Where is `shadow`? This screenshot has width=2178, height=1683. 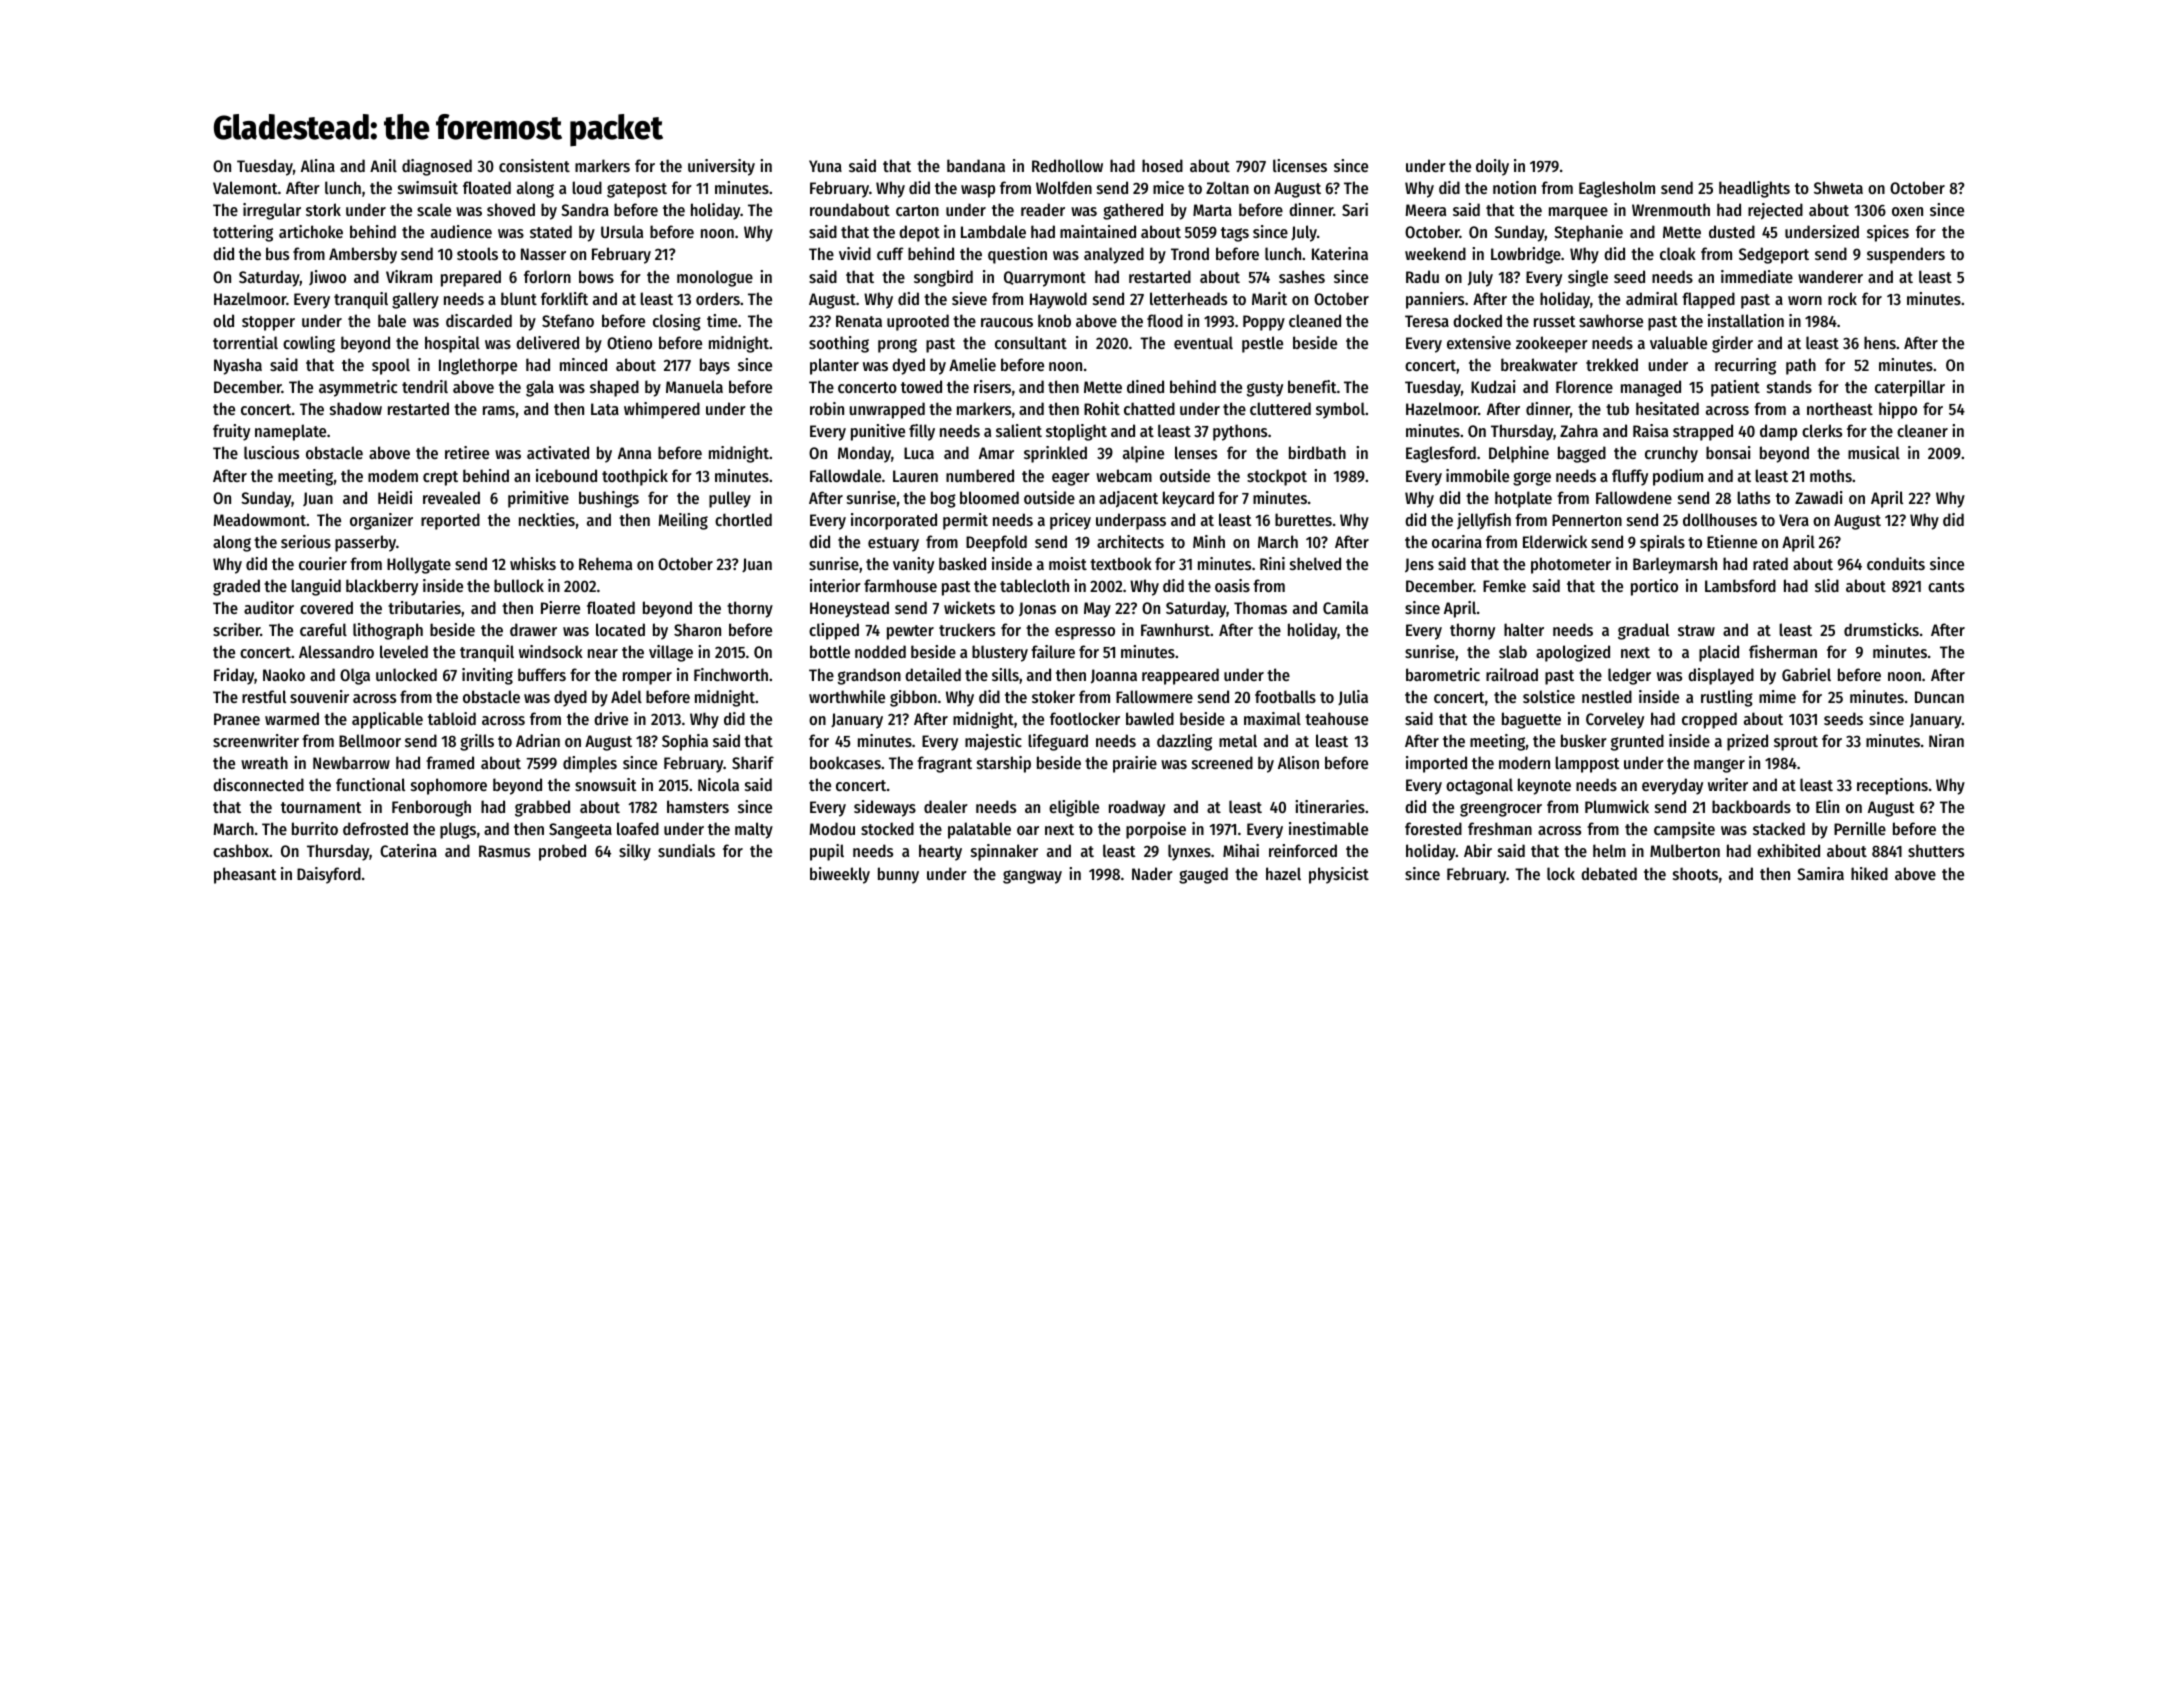 shadow is located at coordinates (356, 408).
